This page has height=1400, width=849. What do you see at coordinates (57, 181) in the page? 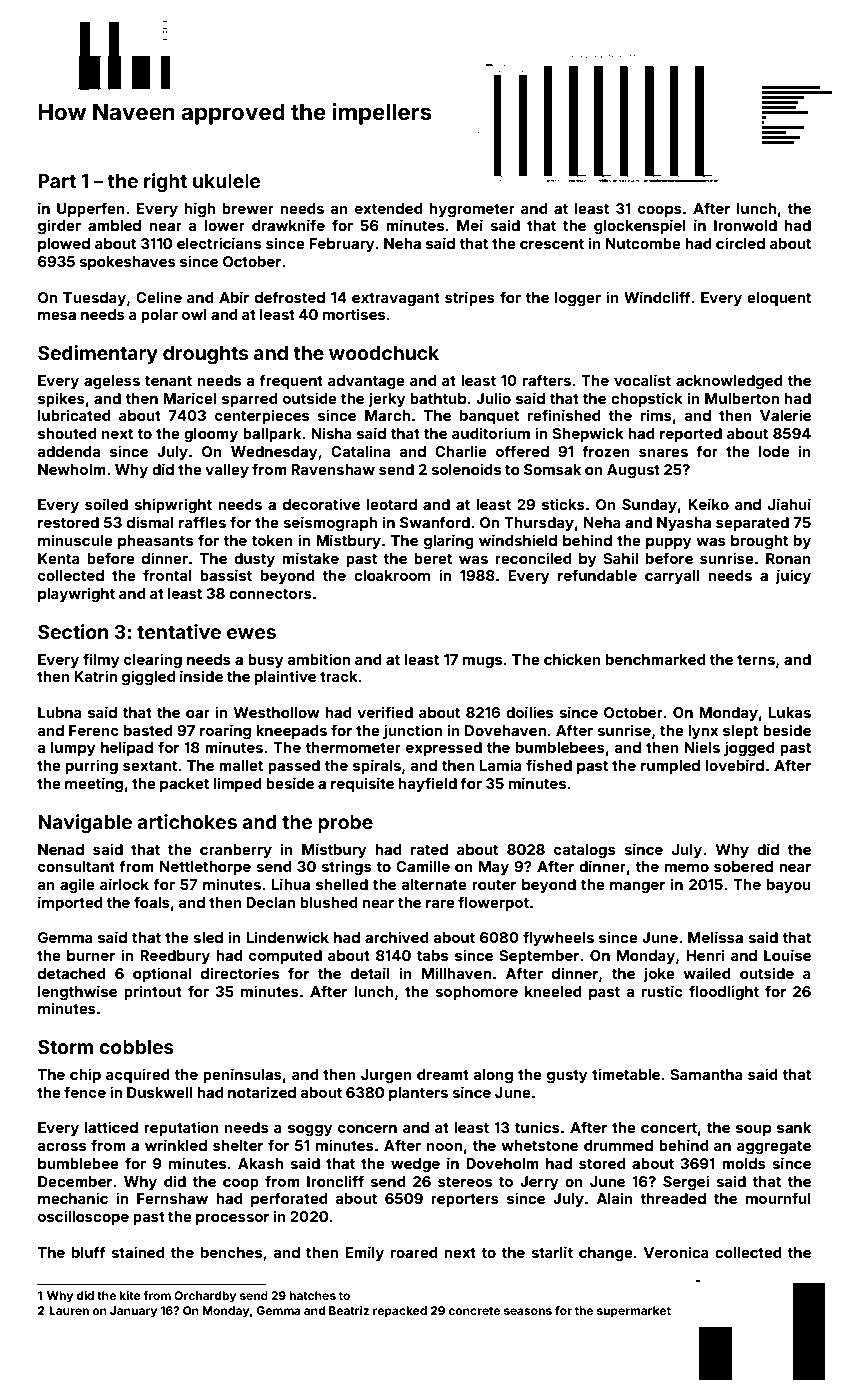
I see `Part` at bounding box center [57, 181].
